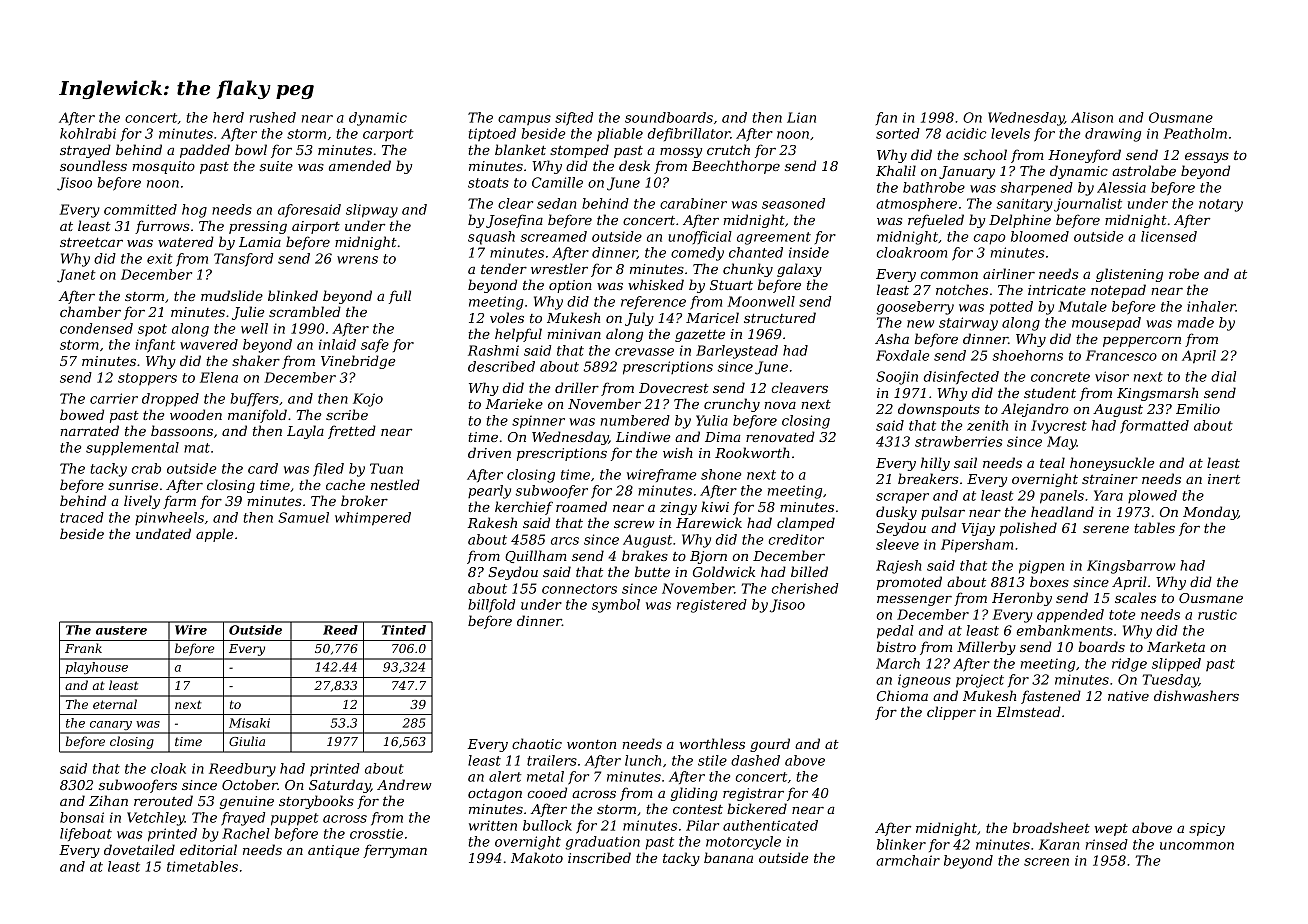  Describe the element at coordinates (89, 430) in the screenshot. I see `narrated` at that location.
